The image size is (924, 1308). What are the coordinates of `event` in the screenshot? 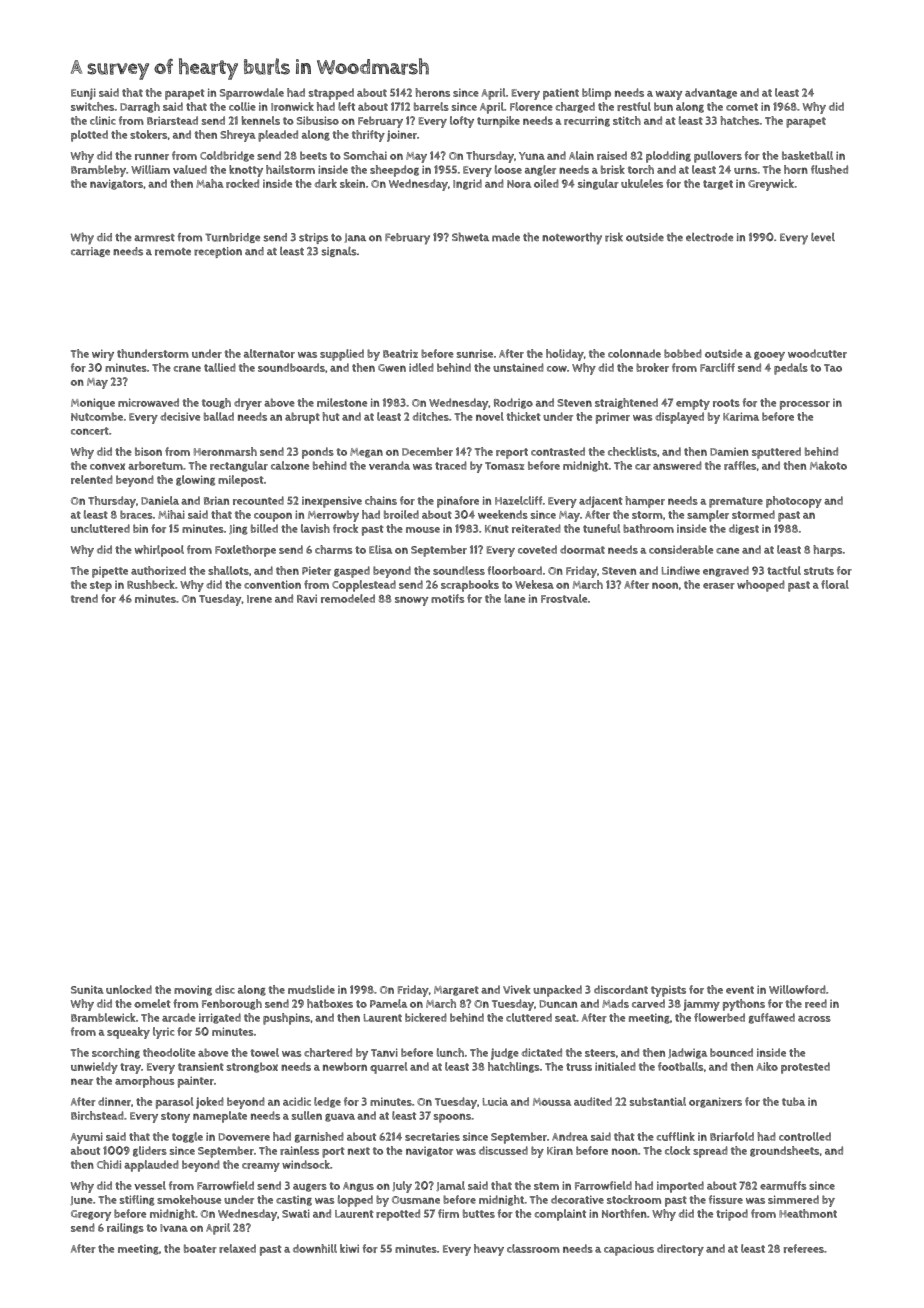 It's located at (740, 990).
